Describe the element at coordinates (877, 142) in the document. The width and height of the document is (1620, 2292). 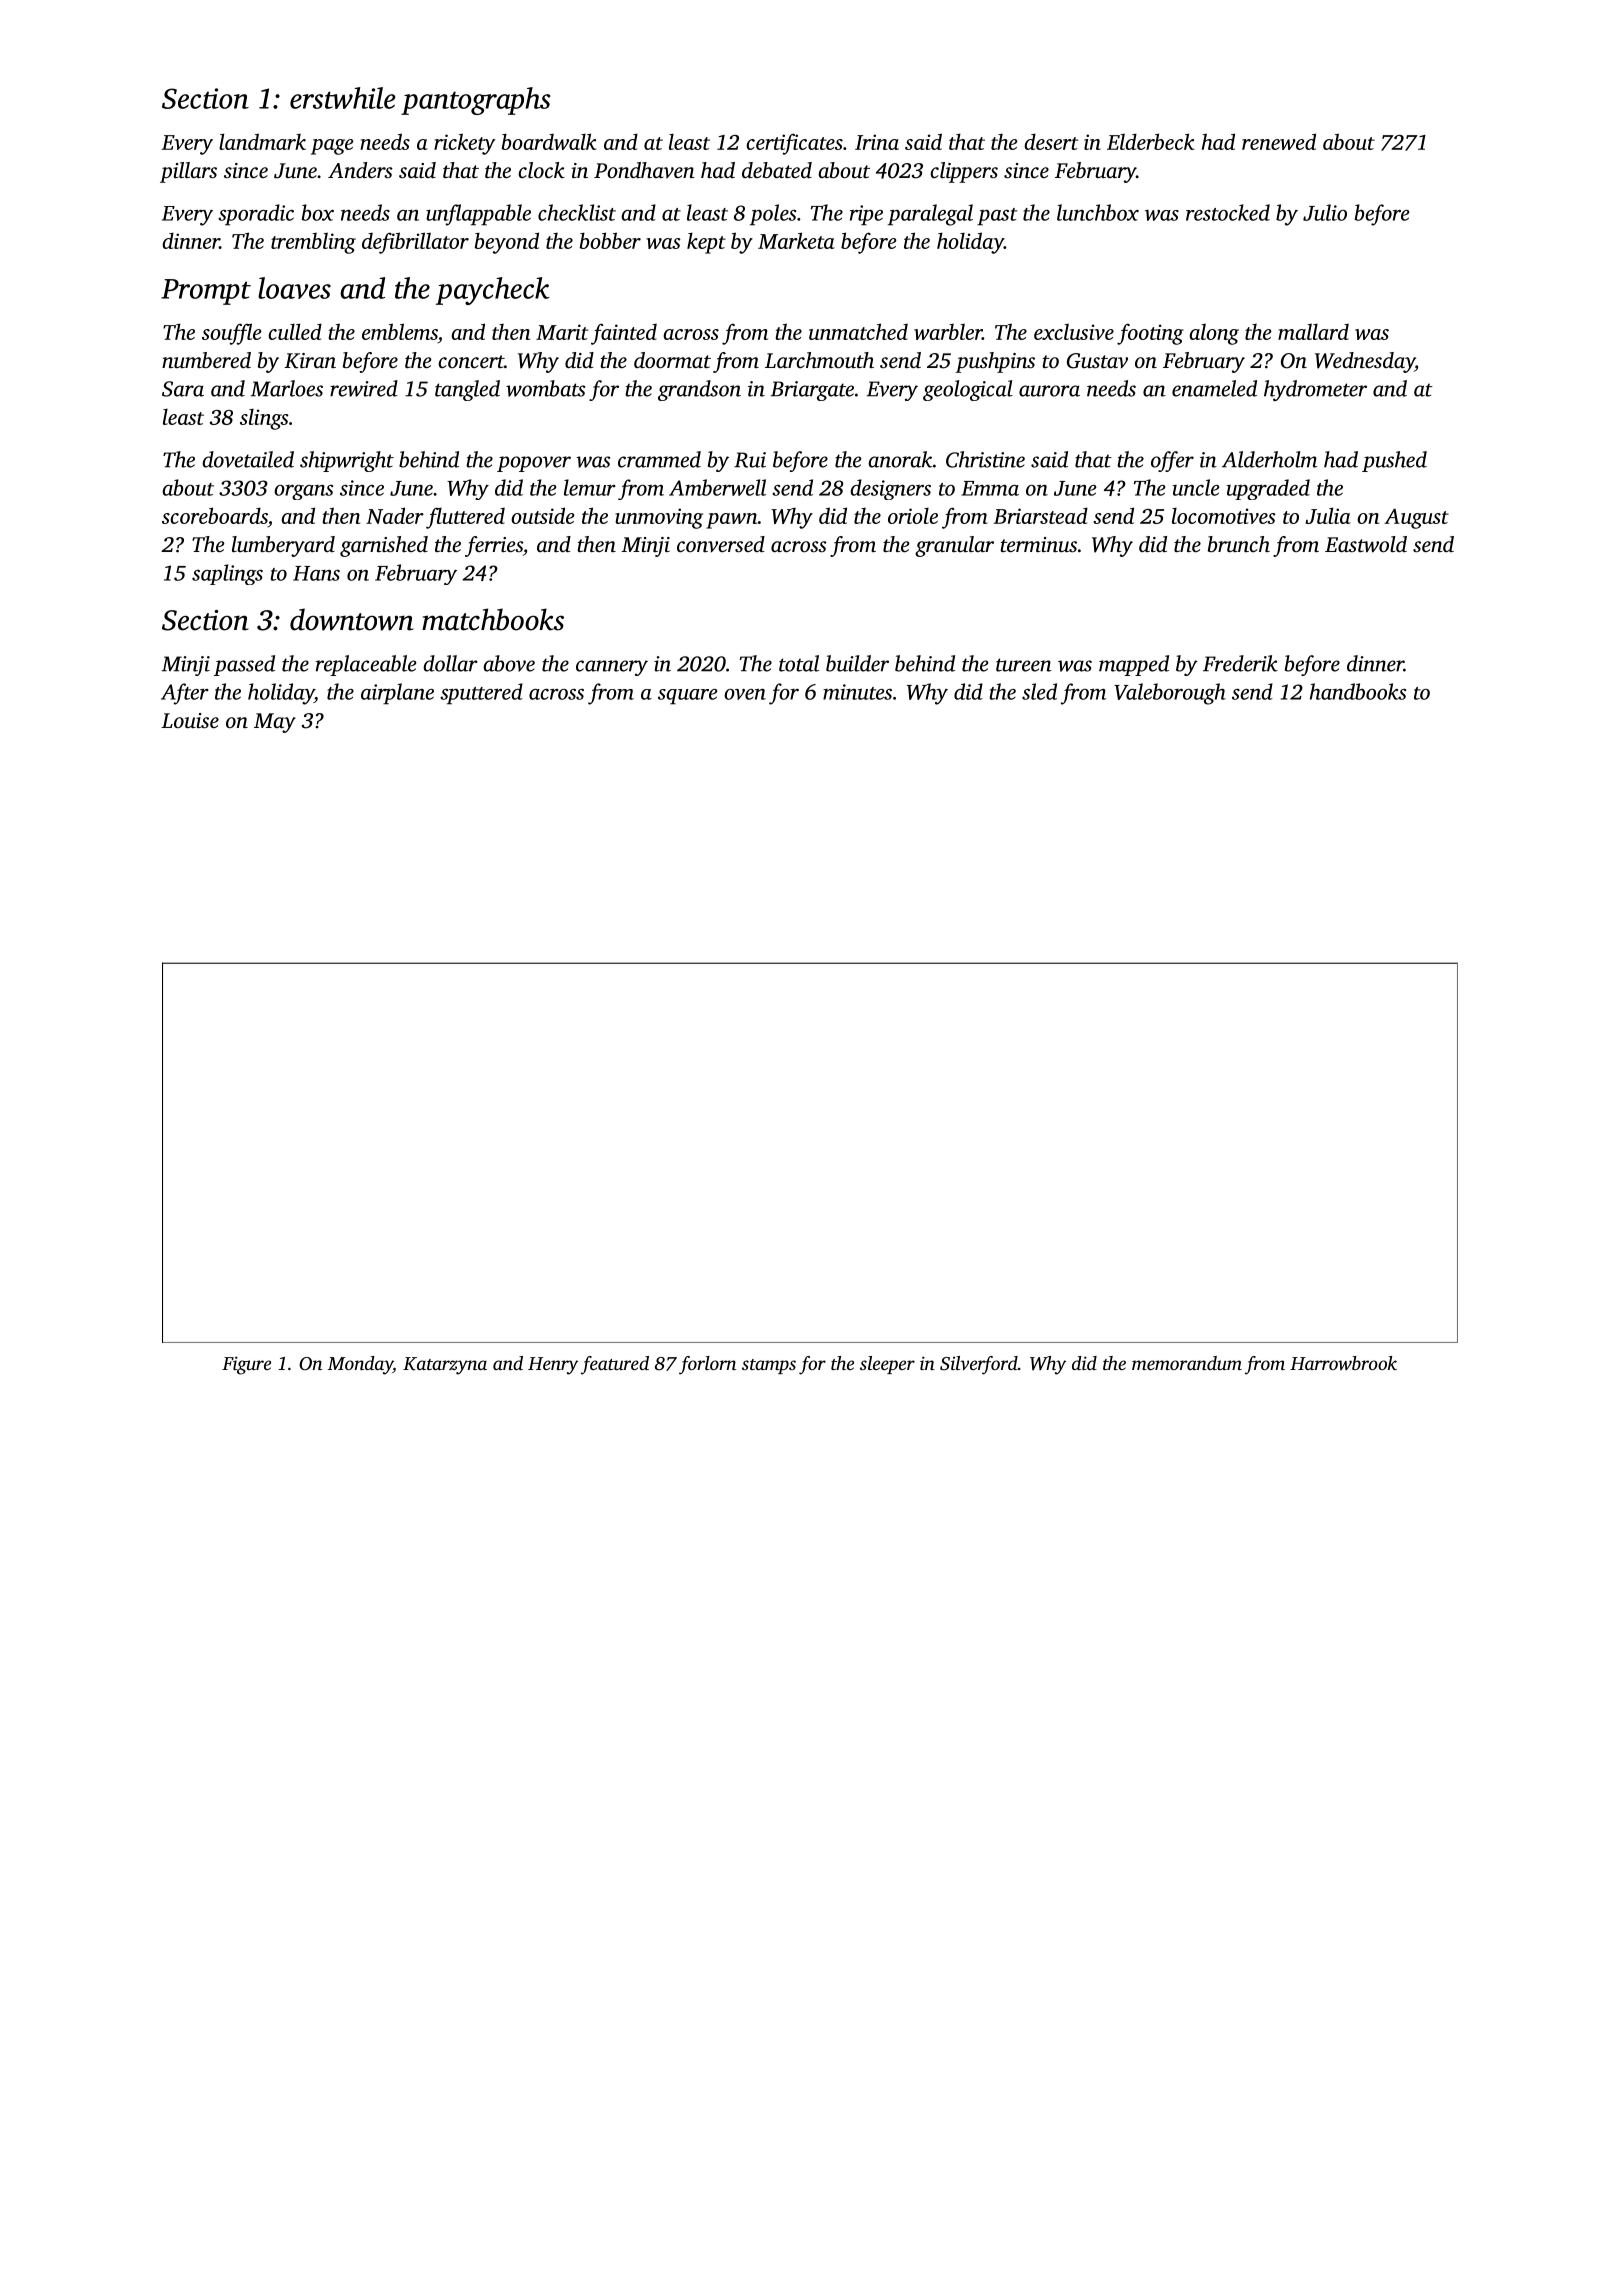
I see `Irina` at that location.
